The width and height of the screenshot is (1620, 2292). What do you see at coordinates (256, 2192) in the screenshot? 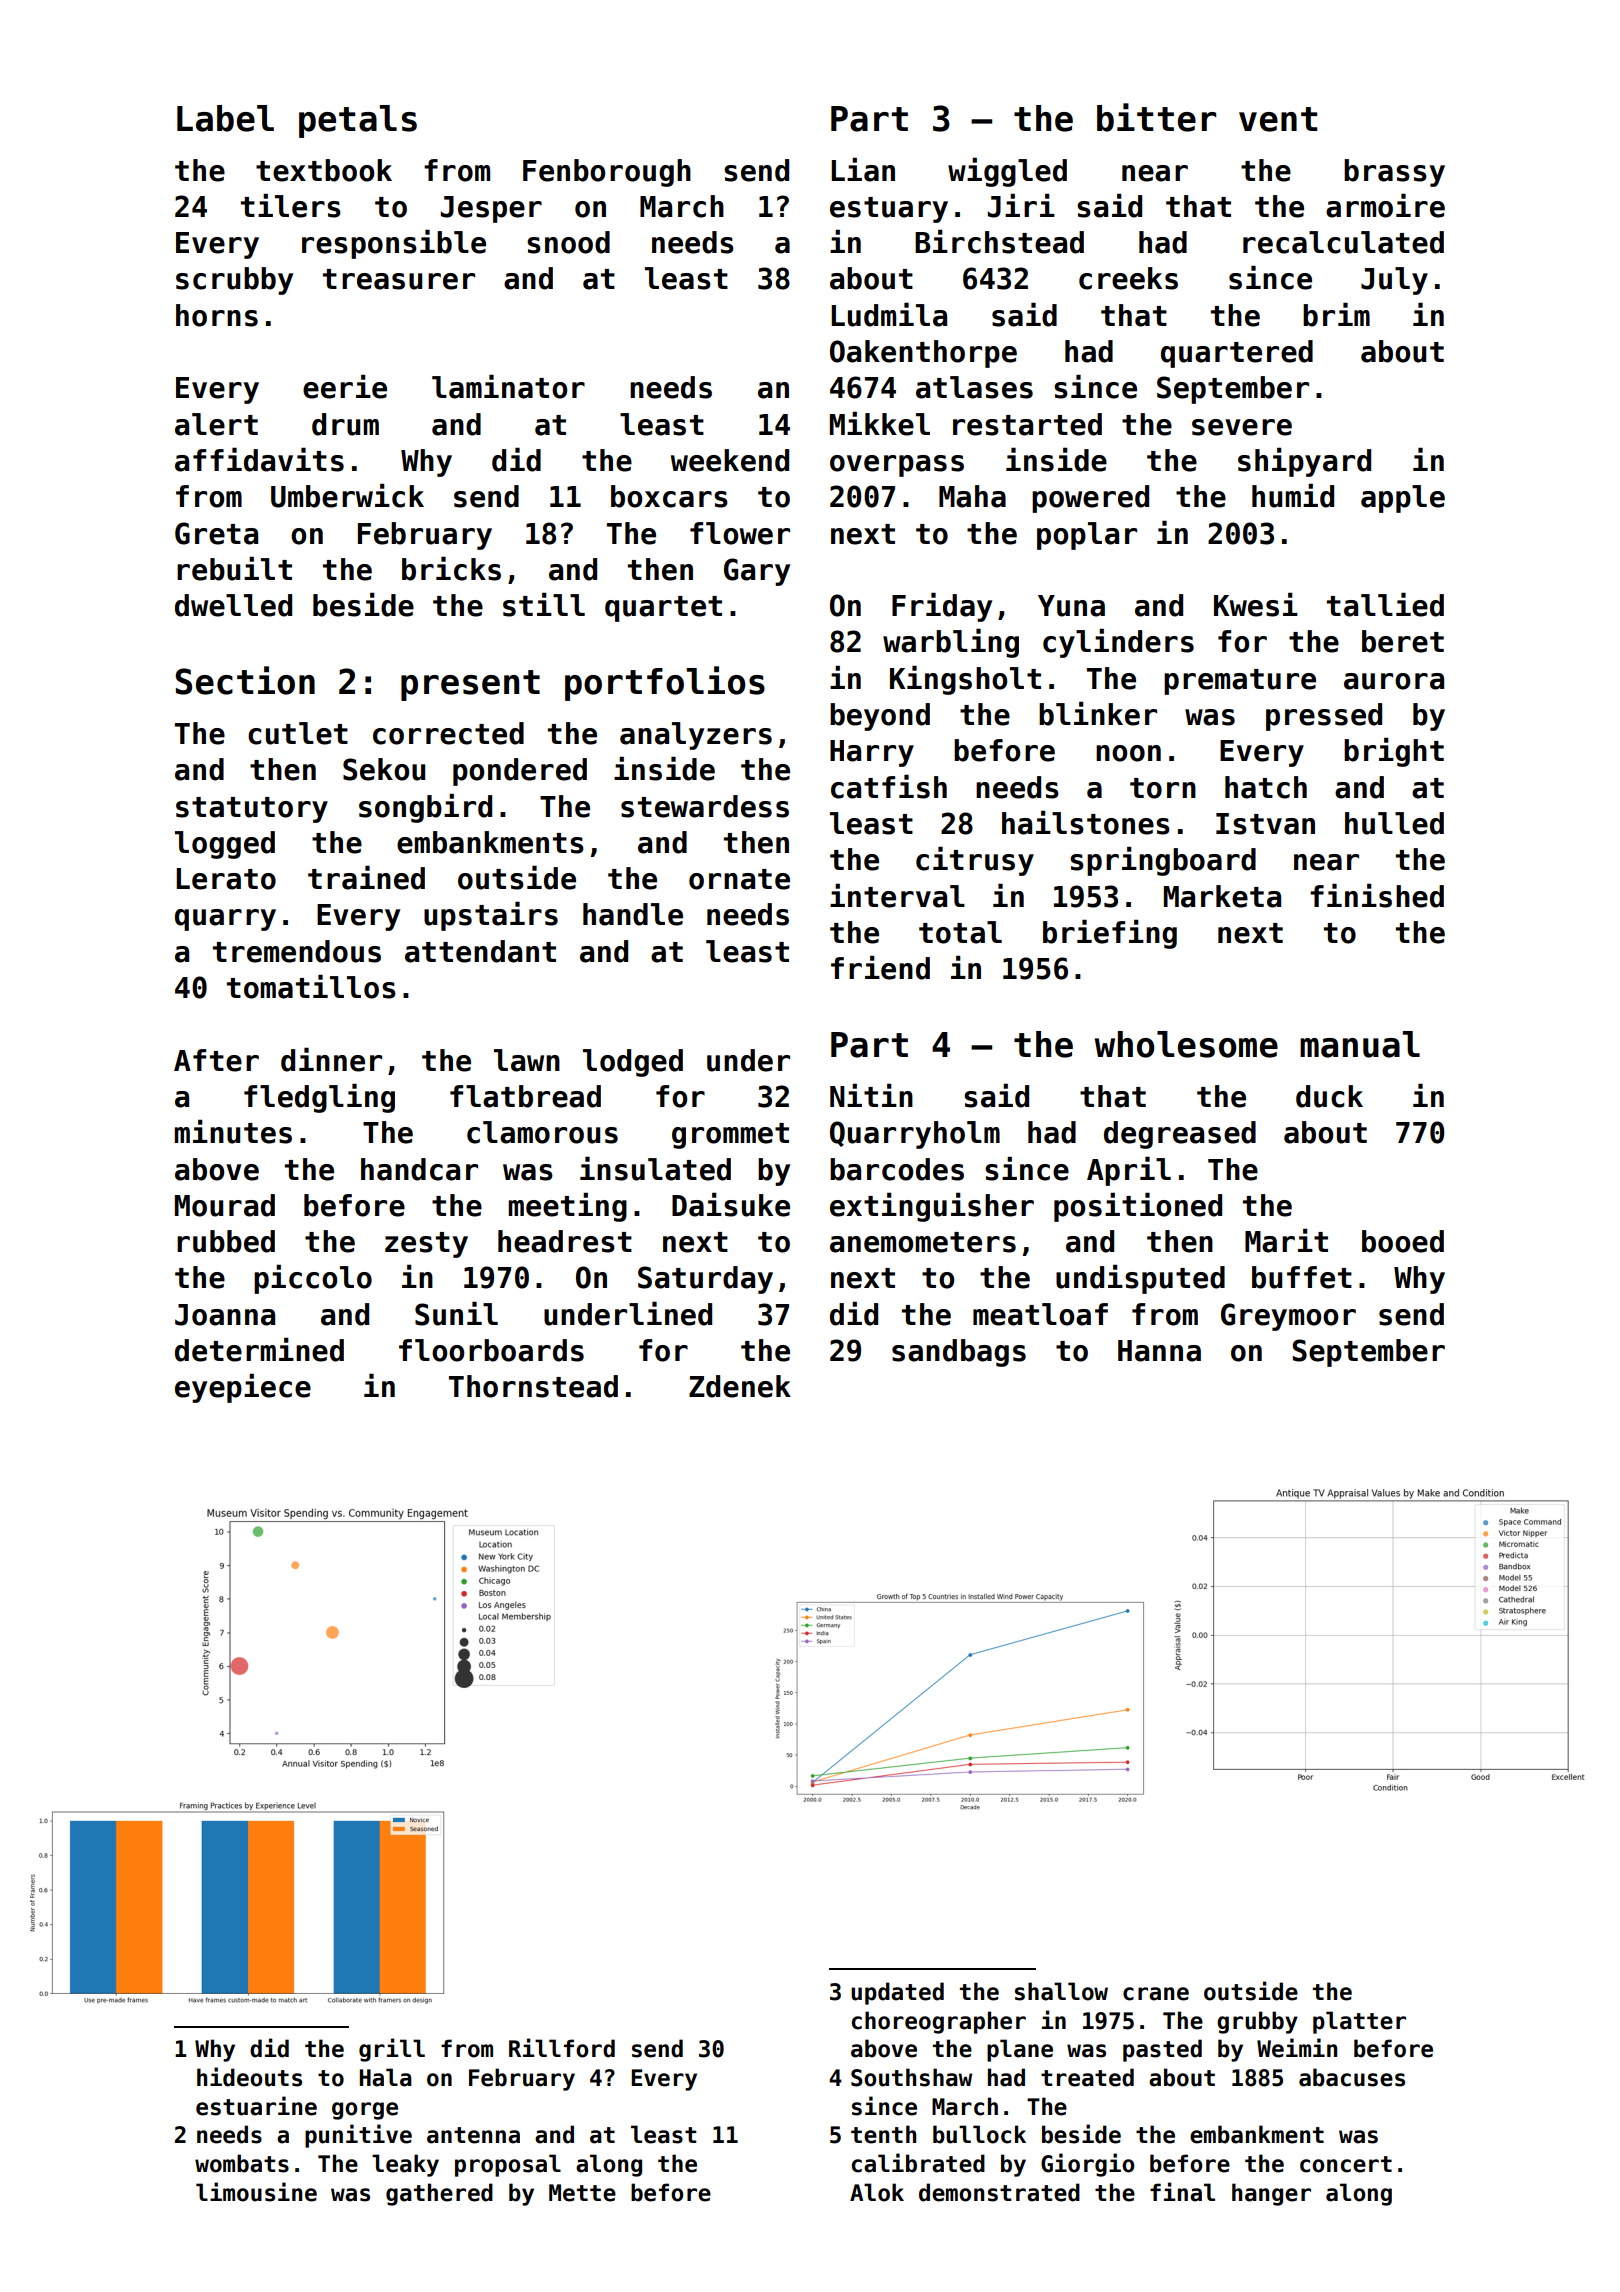
I see `limousine` at bounding box center [256, 2192].
